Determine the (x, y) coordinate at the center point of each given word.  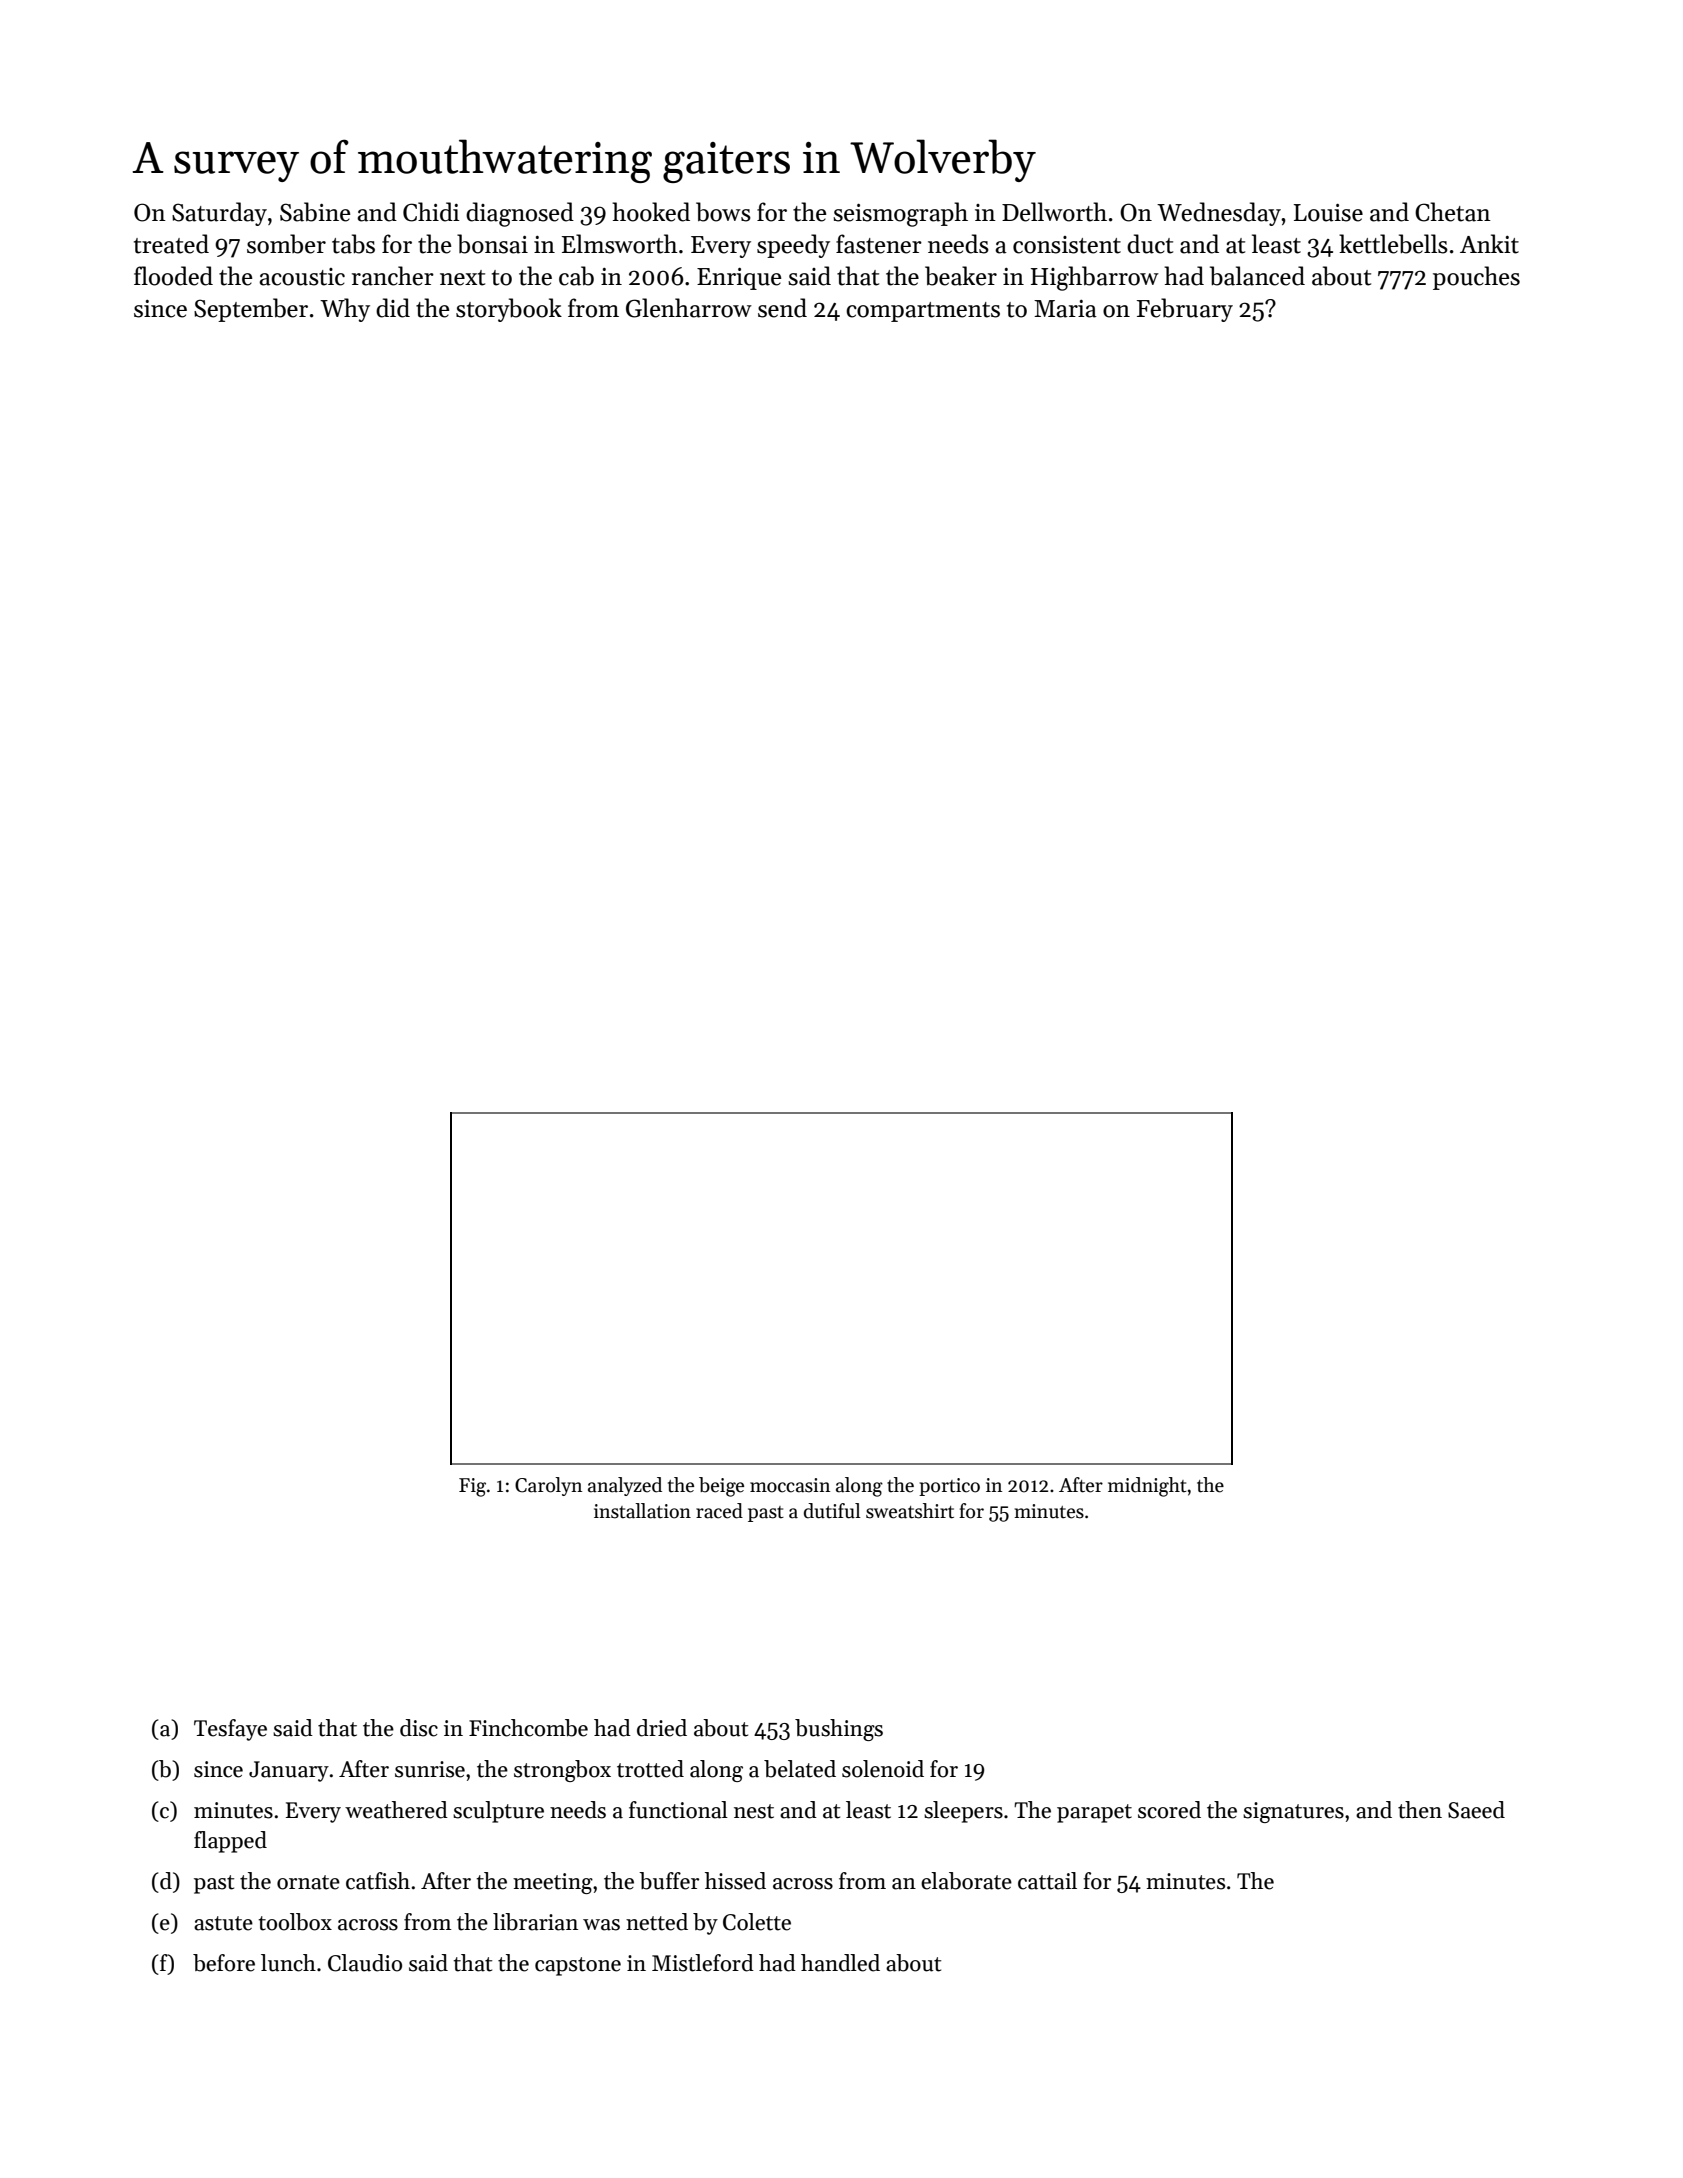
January (289, 1771)
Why (345, 310)
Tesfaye (230, 1730)
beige (721, 1487)
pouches (1476, 278)
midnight (1147, 1487)
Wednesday (1219, 214)
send (782, 308)
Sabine (315, 212)
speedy (793, 246)
